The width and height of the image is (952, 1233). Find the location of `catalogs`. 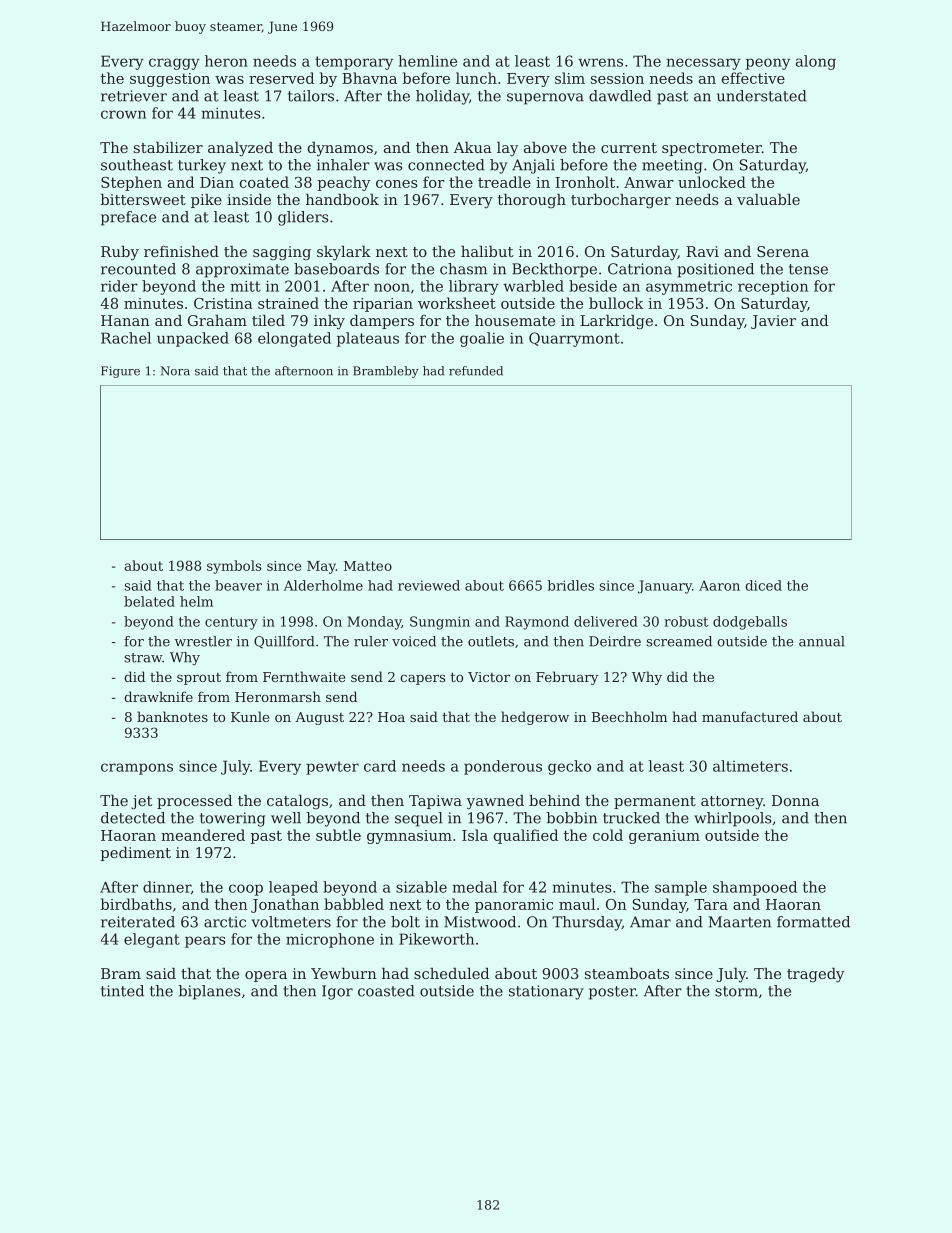

catalogs is located at coordinates (297, 802).
